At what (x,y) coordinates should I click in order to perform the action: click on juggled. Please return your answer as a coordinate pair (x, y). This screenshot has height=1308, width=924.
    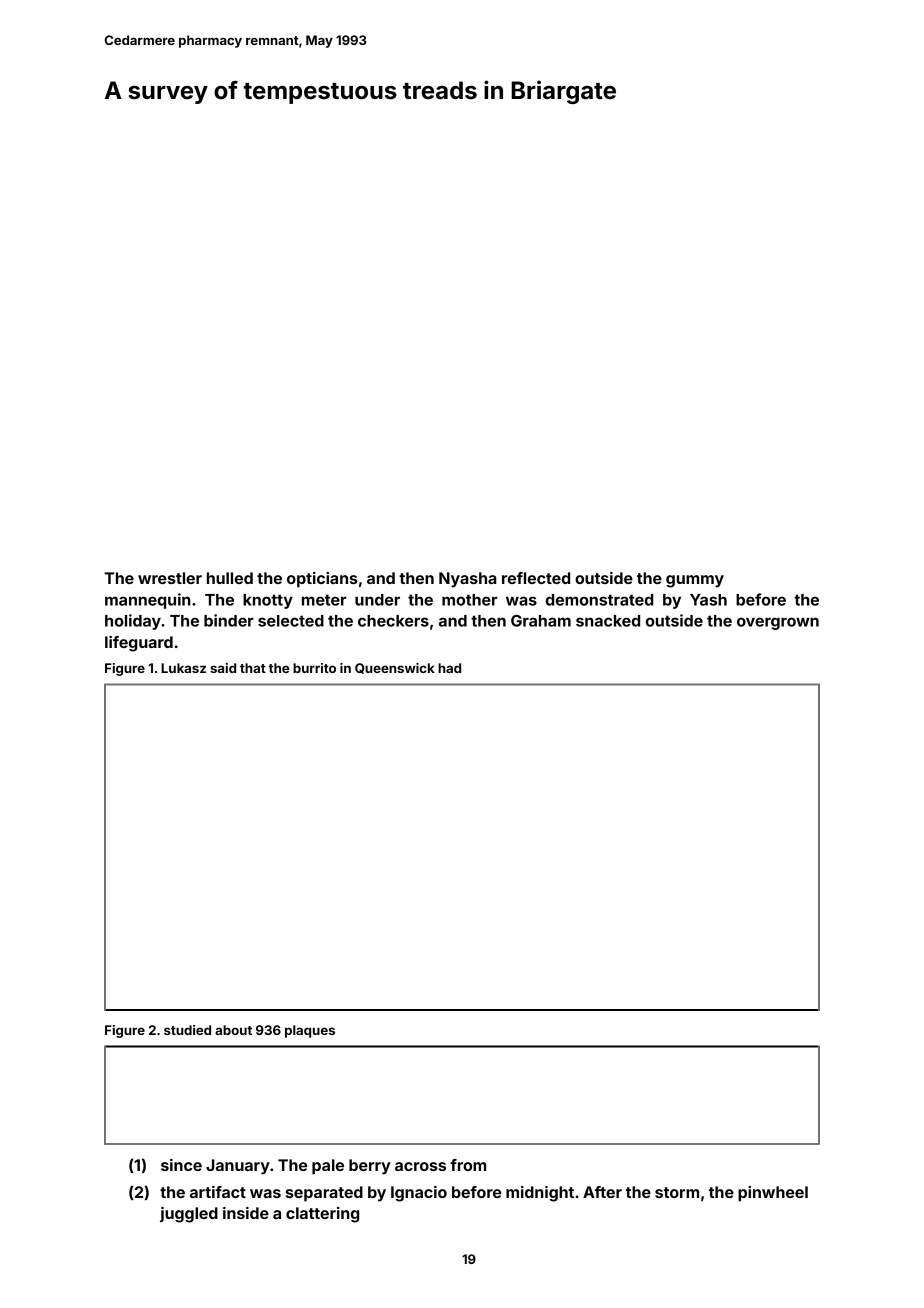
    Looking at the image, I should click on (189, 1215).
